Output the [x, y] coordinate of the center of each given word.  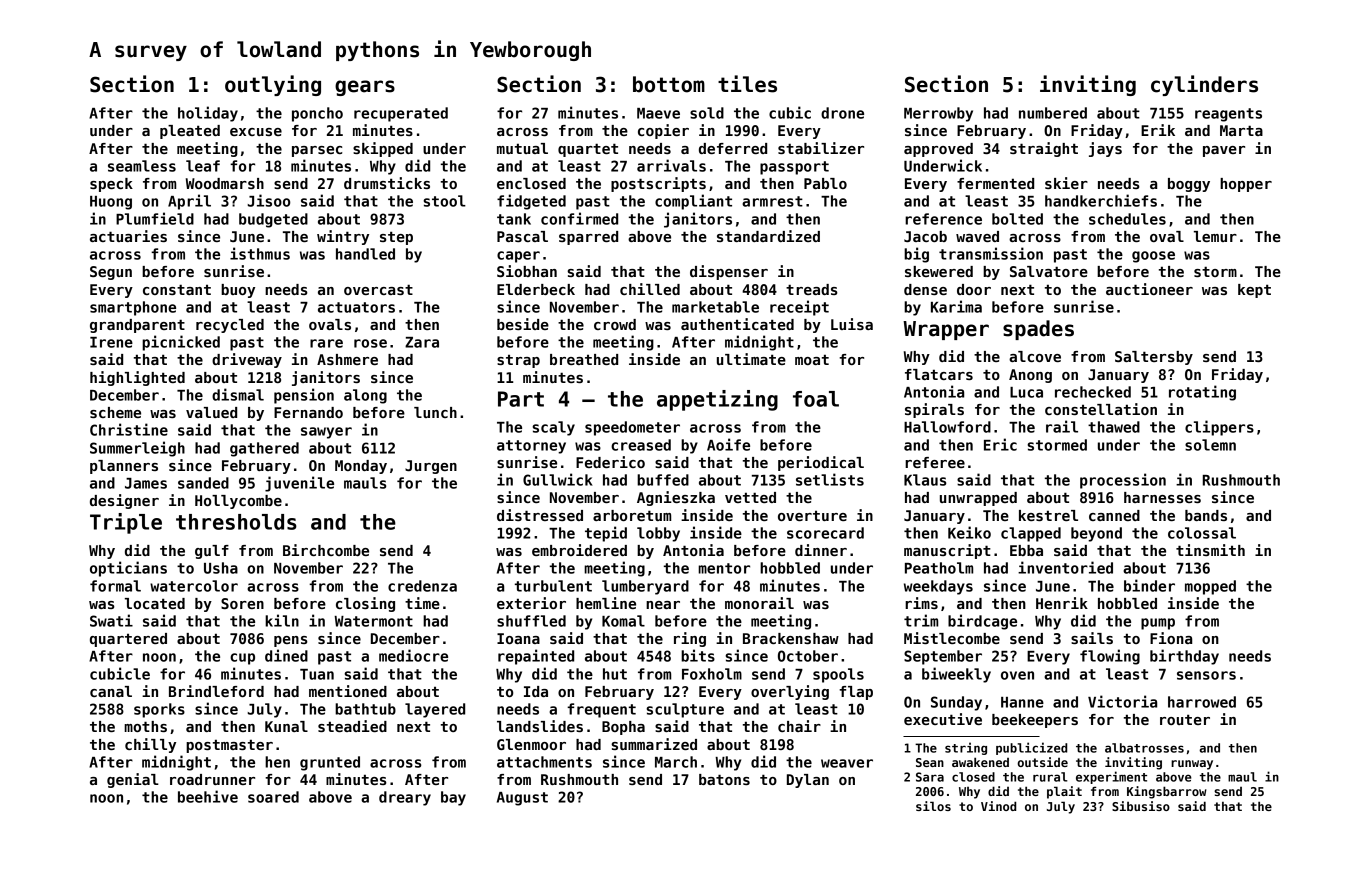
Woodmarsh [225, 183]
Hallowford [947, 427]
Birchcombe [326, 550]
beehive [208, 796]
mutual [522, 148]
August [522, 799]
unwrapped [978, 499]
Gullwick [558, 479]
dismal [238, 394]
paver [1224, 151]
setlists [830, 479]
